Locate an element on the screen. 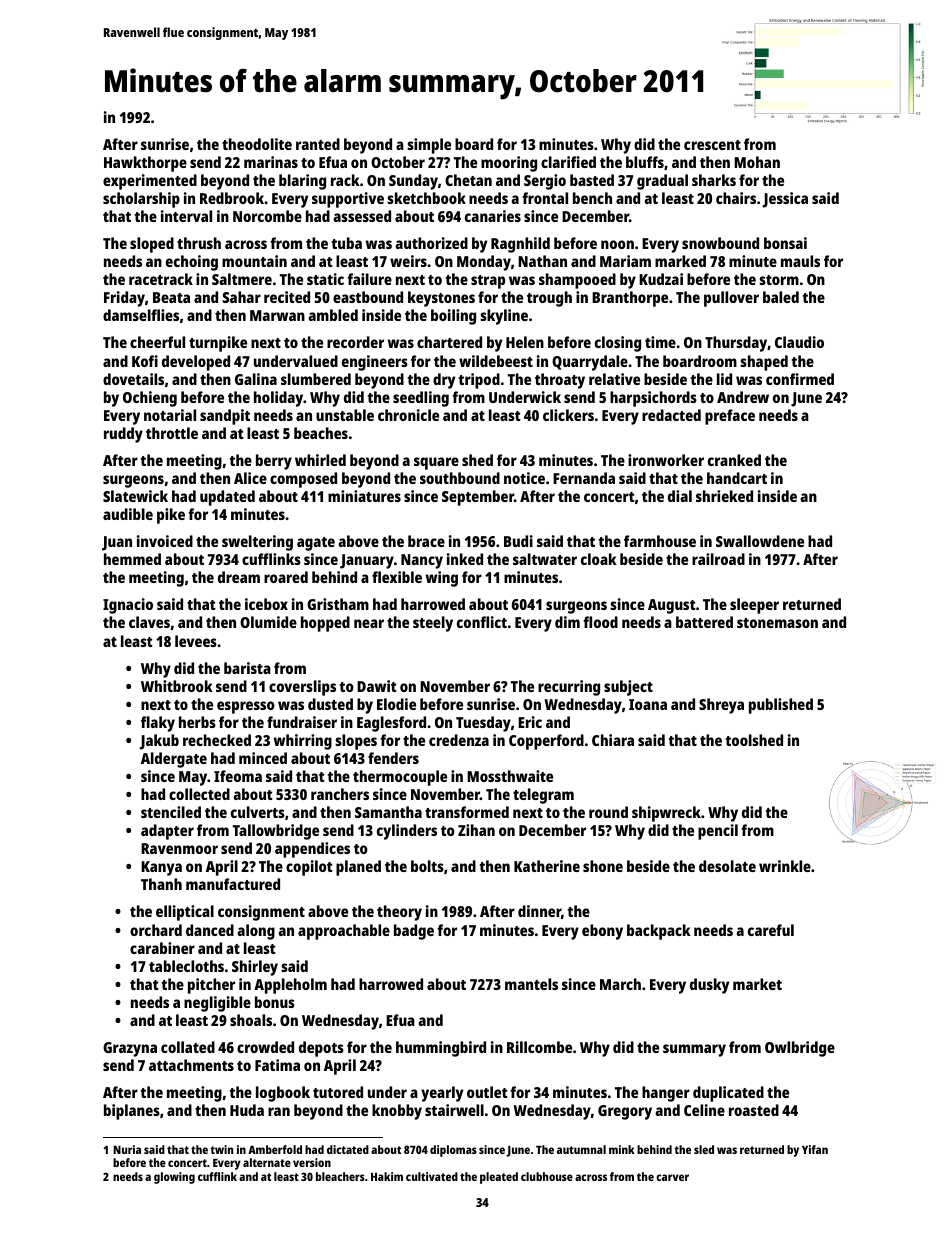  dinner is located at coordinates (539, 911).
